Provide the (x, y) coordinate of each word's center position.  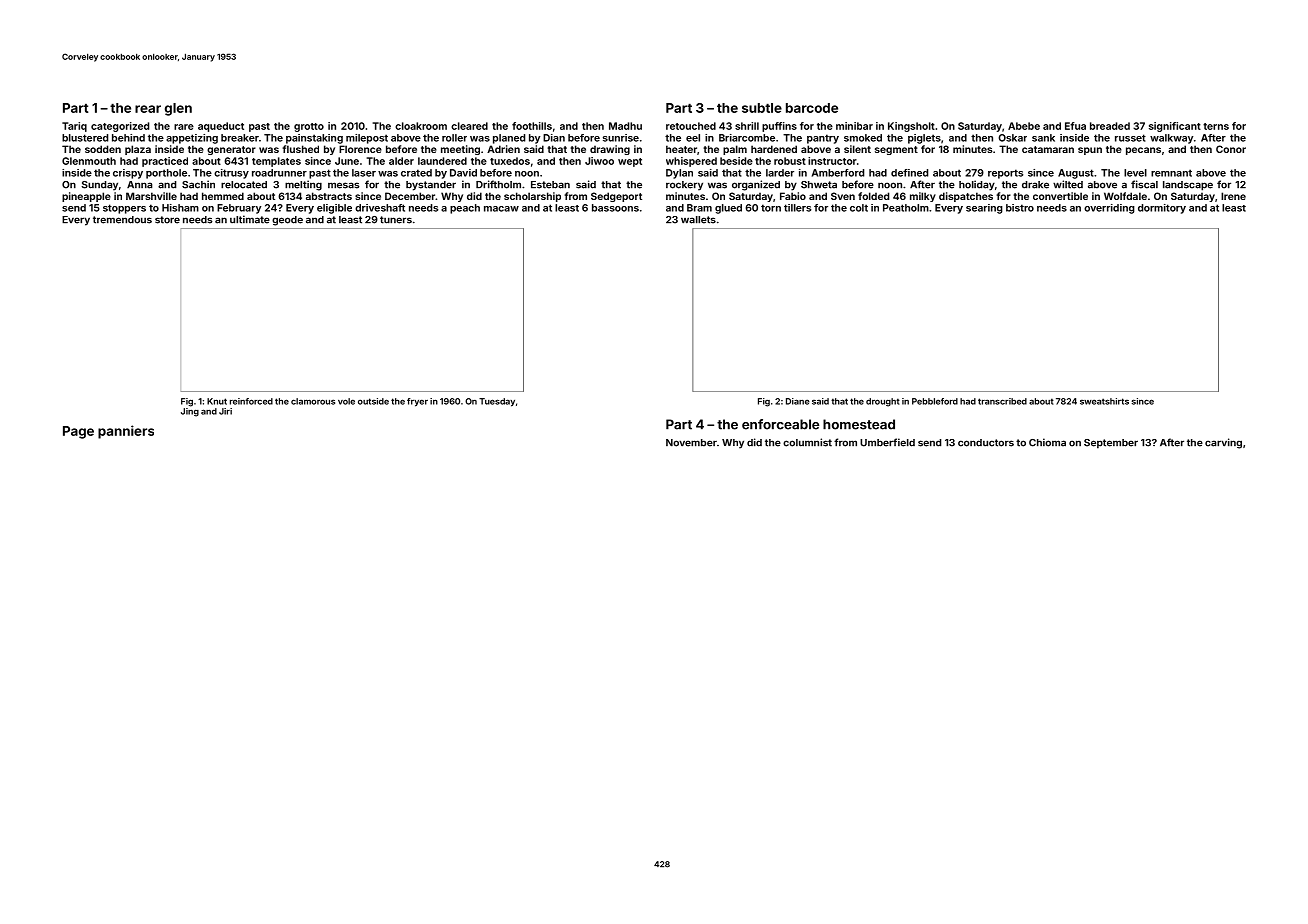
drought (883, 402)
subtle (762, 108)
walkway (1171, 139)
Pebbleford (935, 401)
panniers (126, 432)
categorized (120, 127)
